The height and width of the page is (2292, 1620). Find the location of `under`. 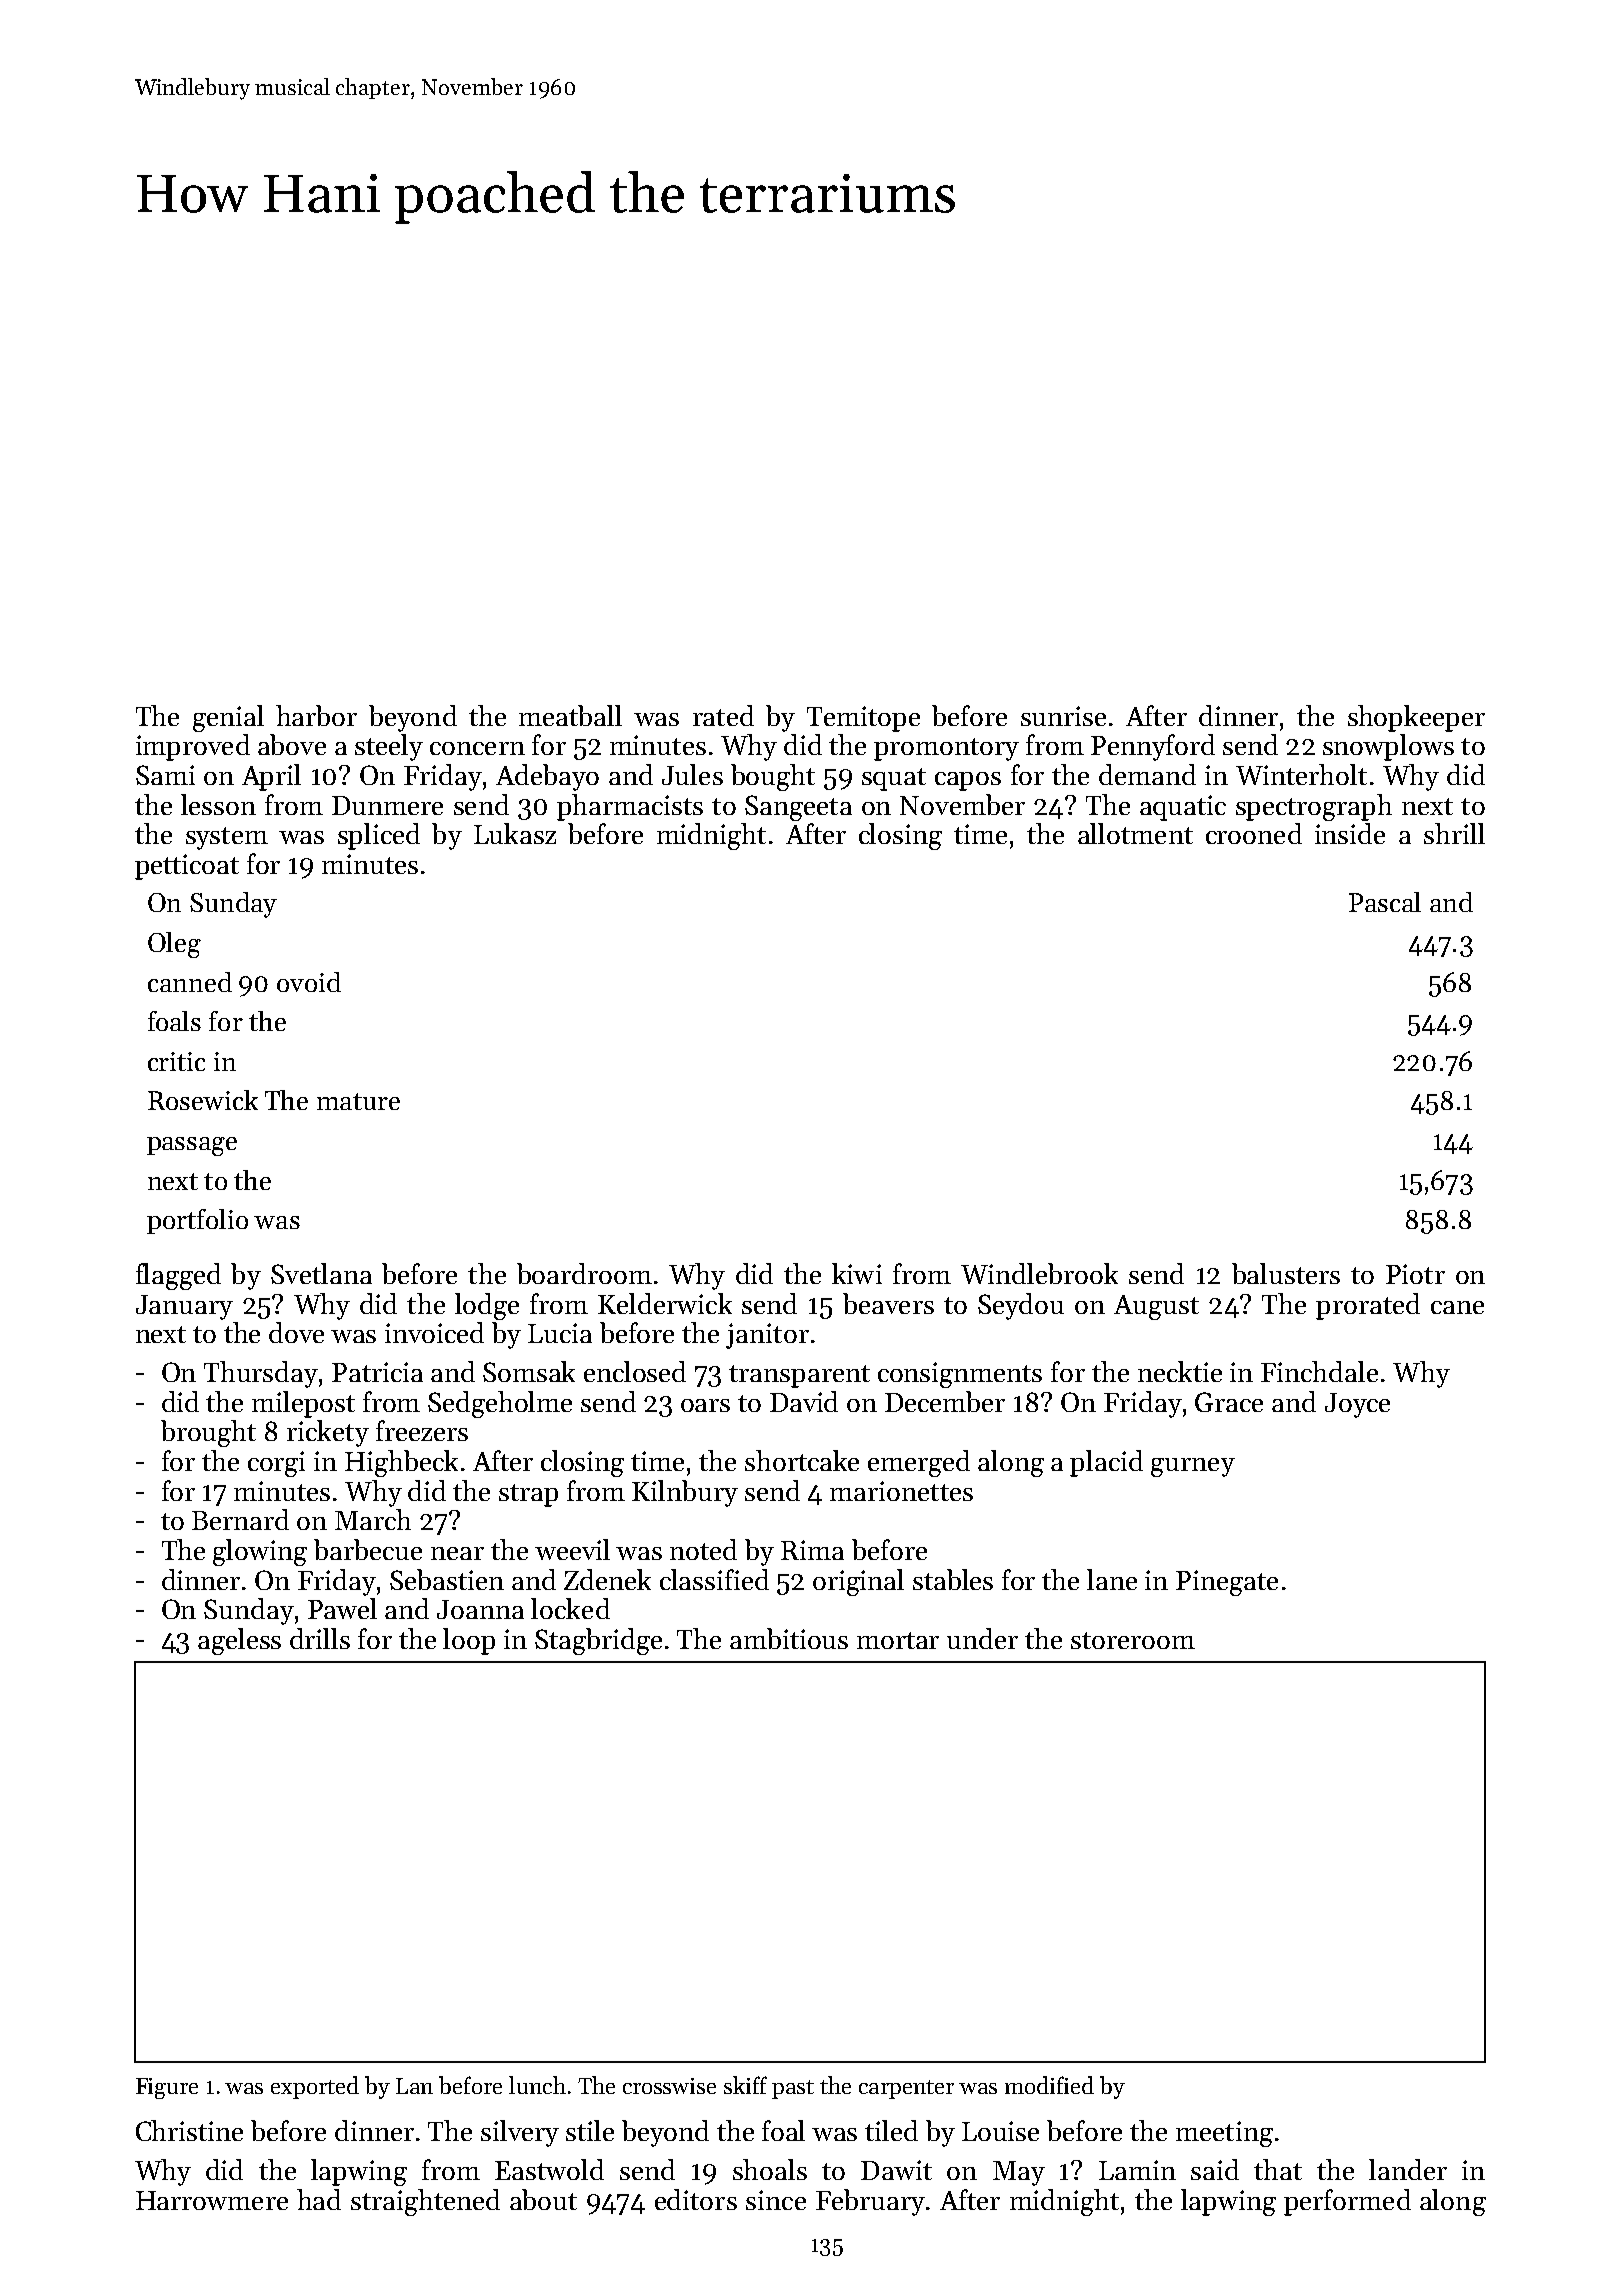

under is located at coordinates (982, 1638).
